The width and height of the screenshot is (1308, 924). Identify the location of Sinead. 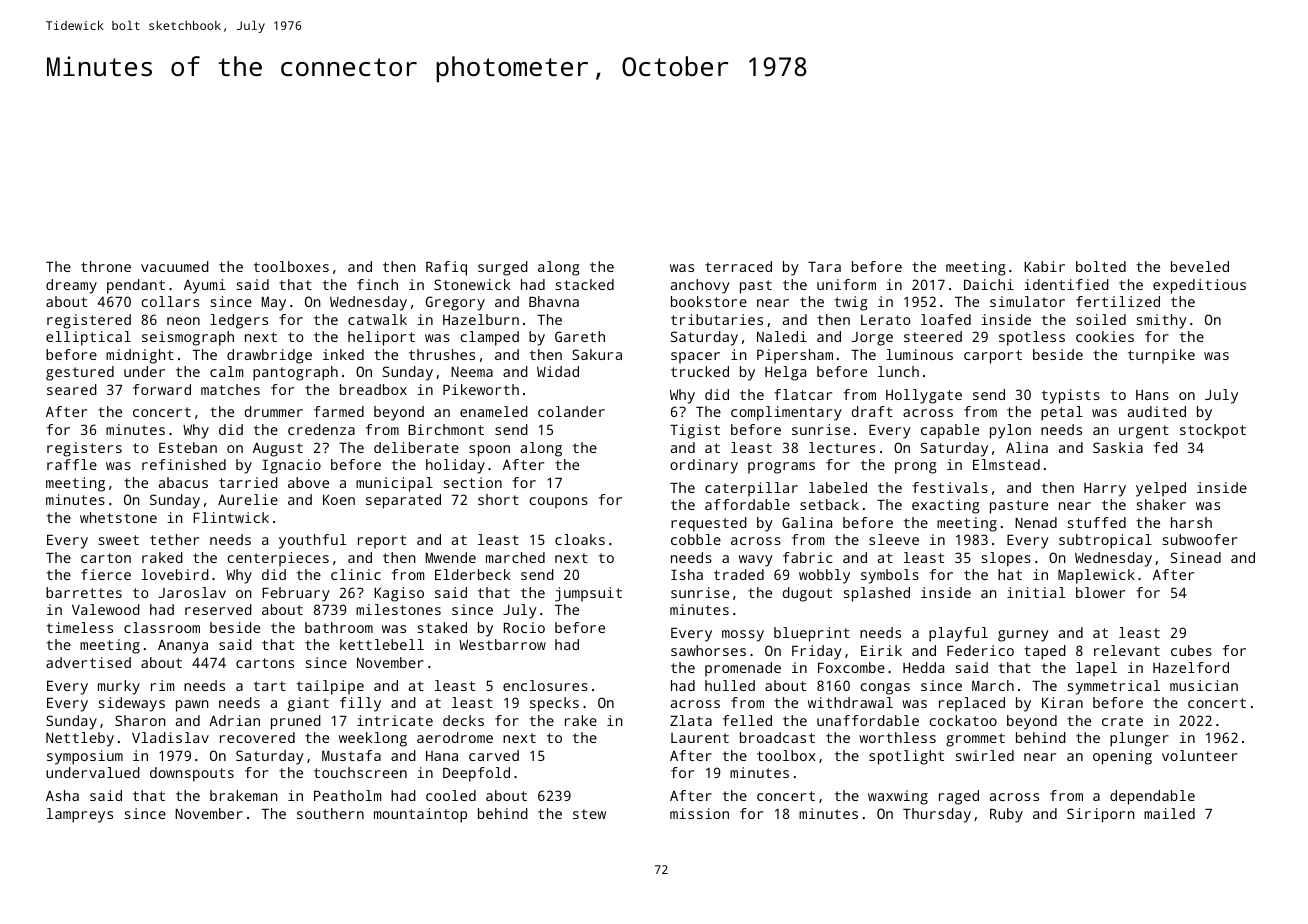
(1196, 557).
